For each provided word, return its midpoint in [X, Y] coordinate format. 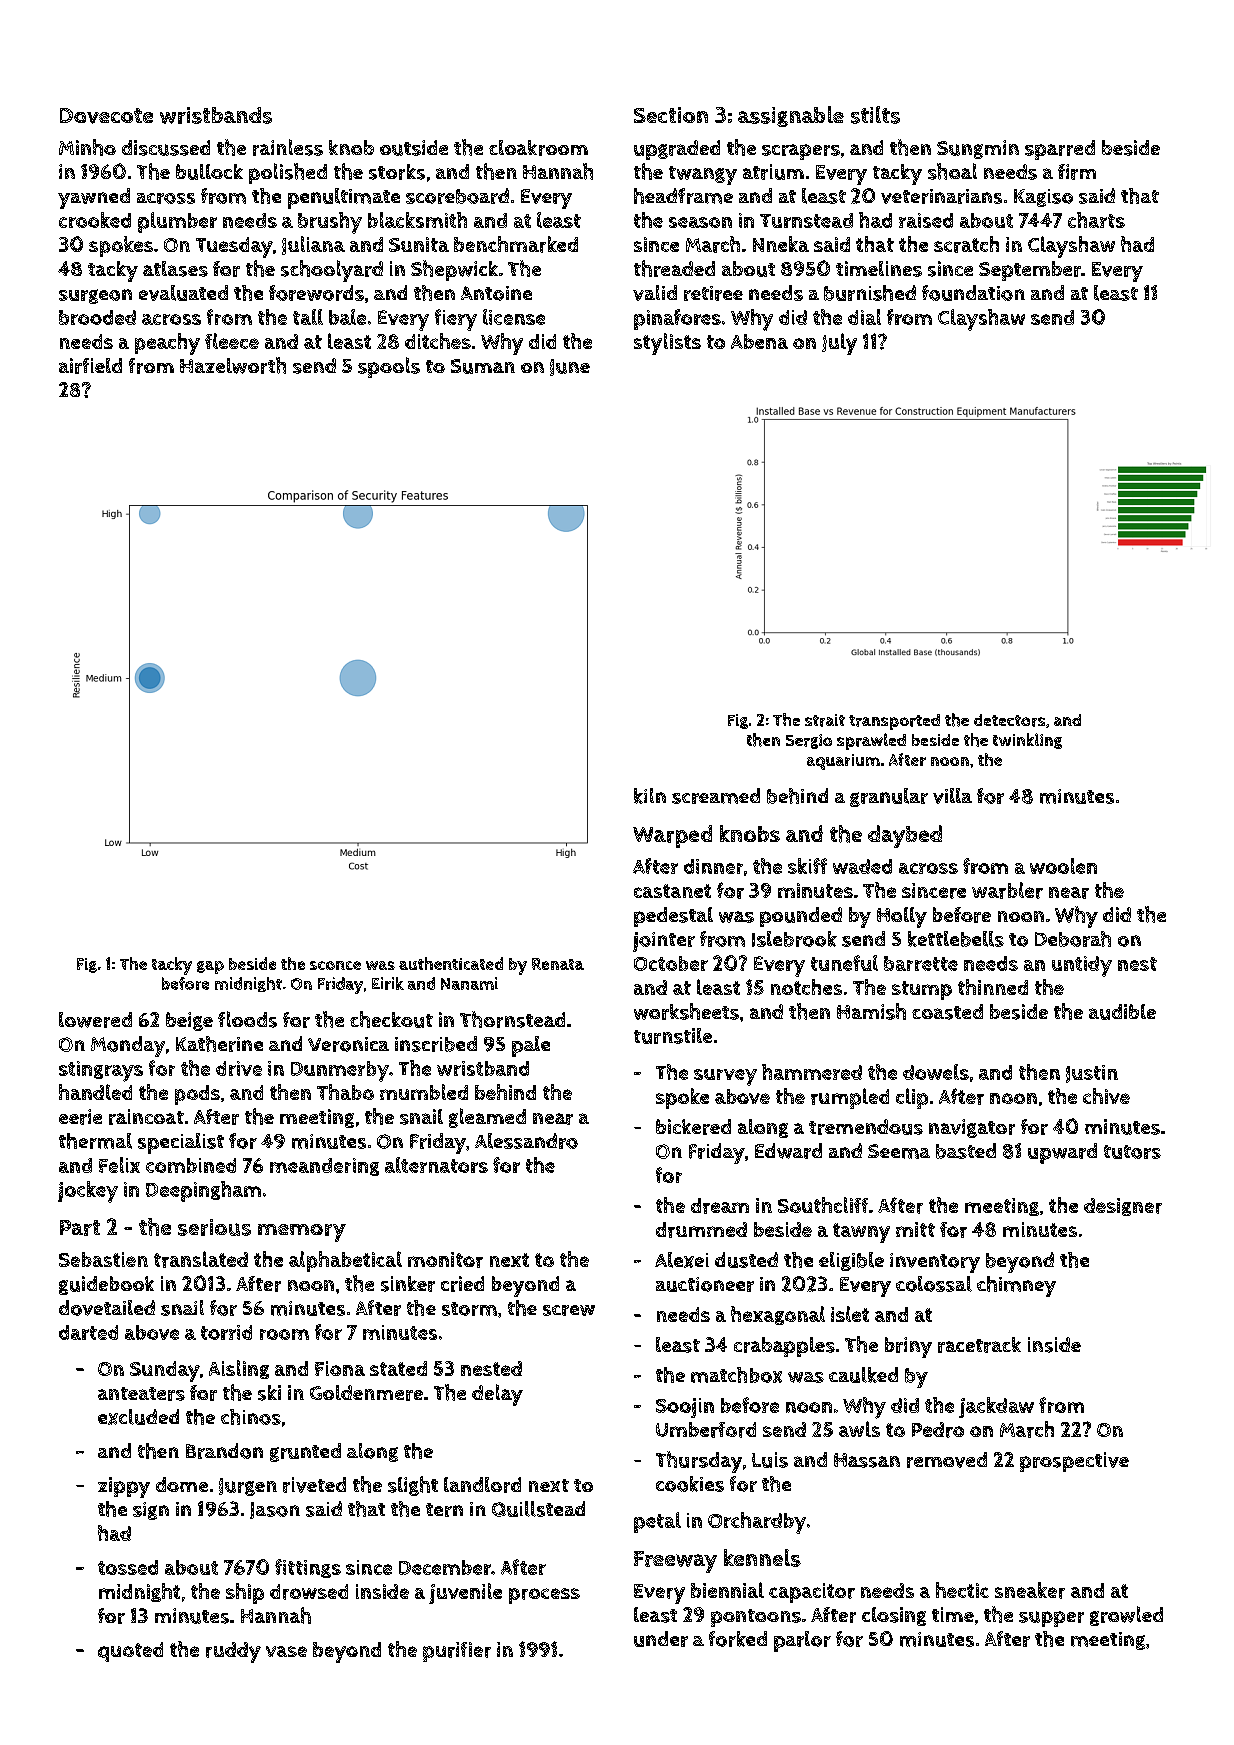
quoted [130, 1652]
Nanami [469, 983]
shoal [952, 171]
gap [210, 967]
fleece [232, 341]
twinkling [1027, 741]
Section [671, 115]
